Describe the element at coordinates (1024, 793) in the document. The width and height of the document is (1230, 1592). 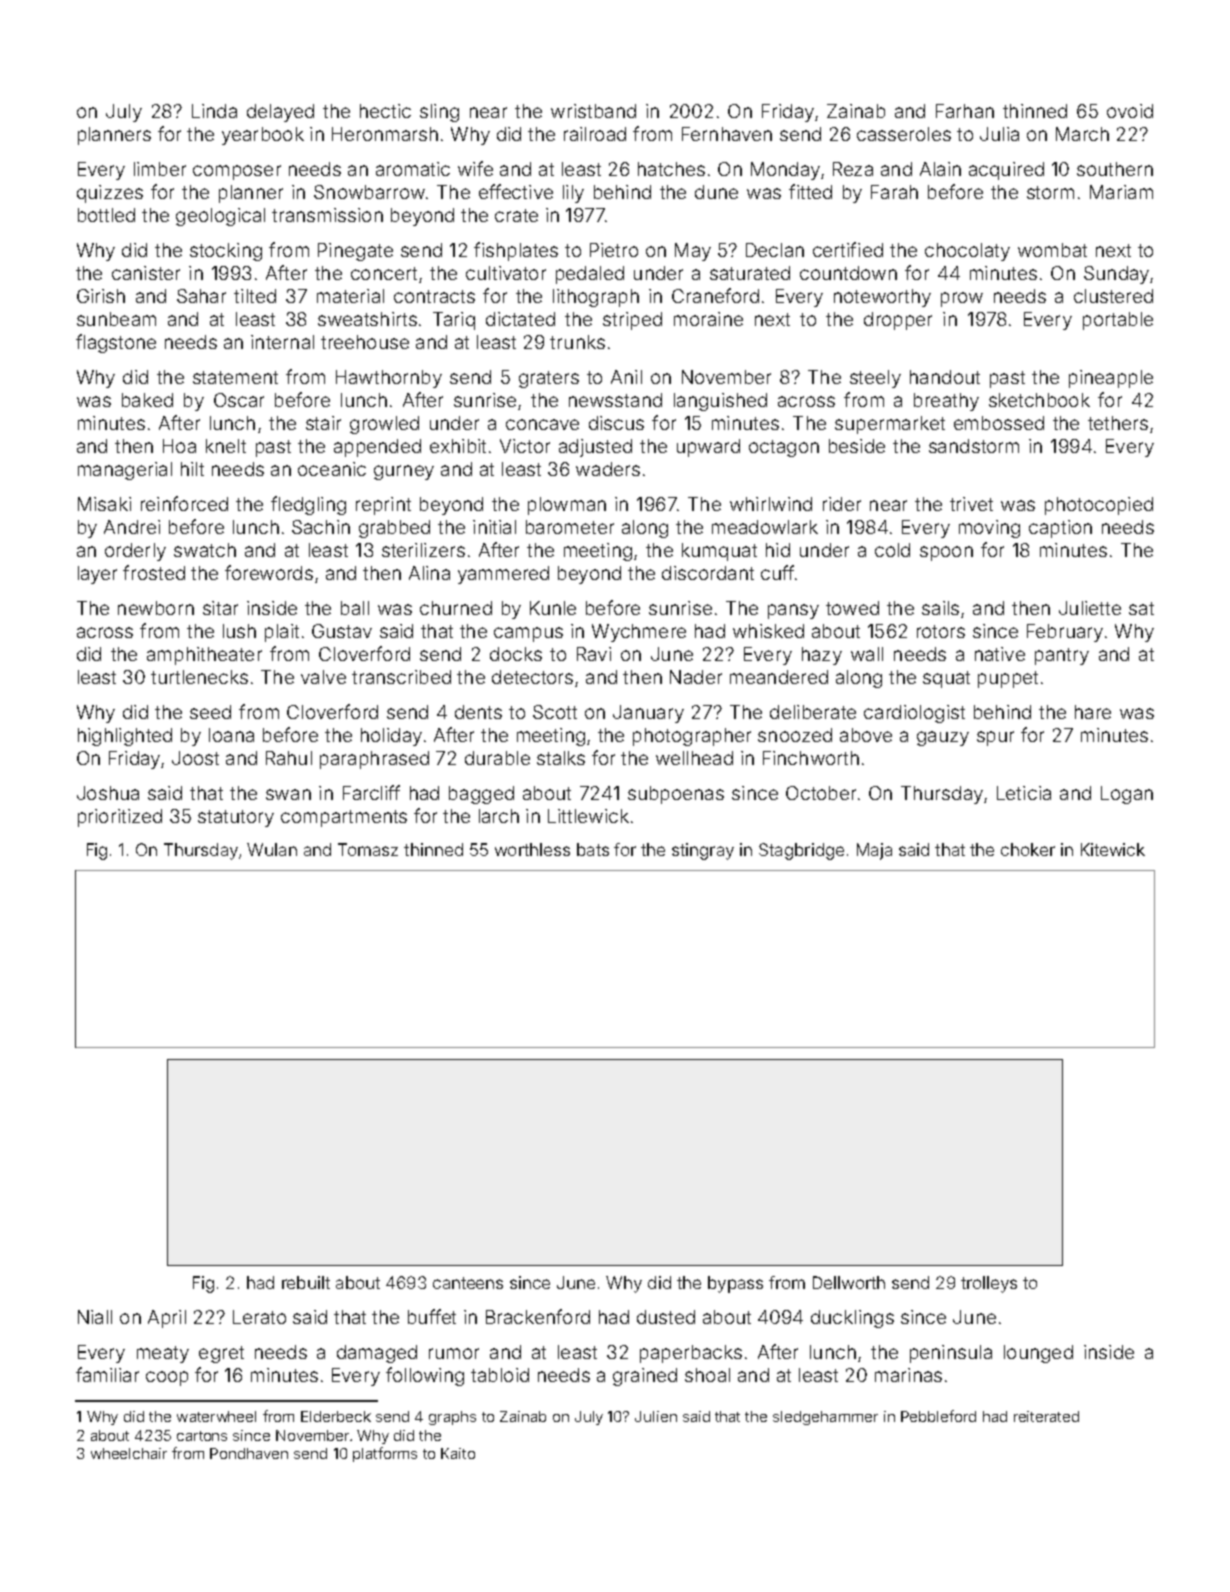
I see `Leticia` at that location.
